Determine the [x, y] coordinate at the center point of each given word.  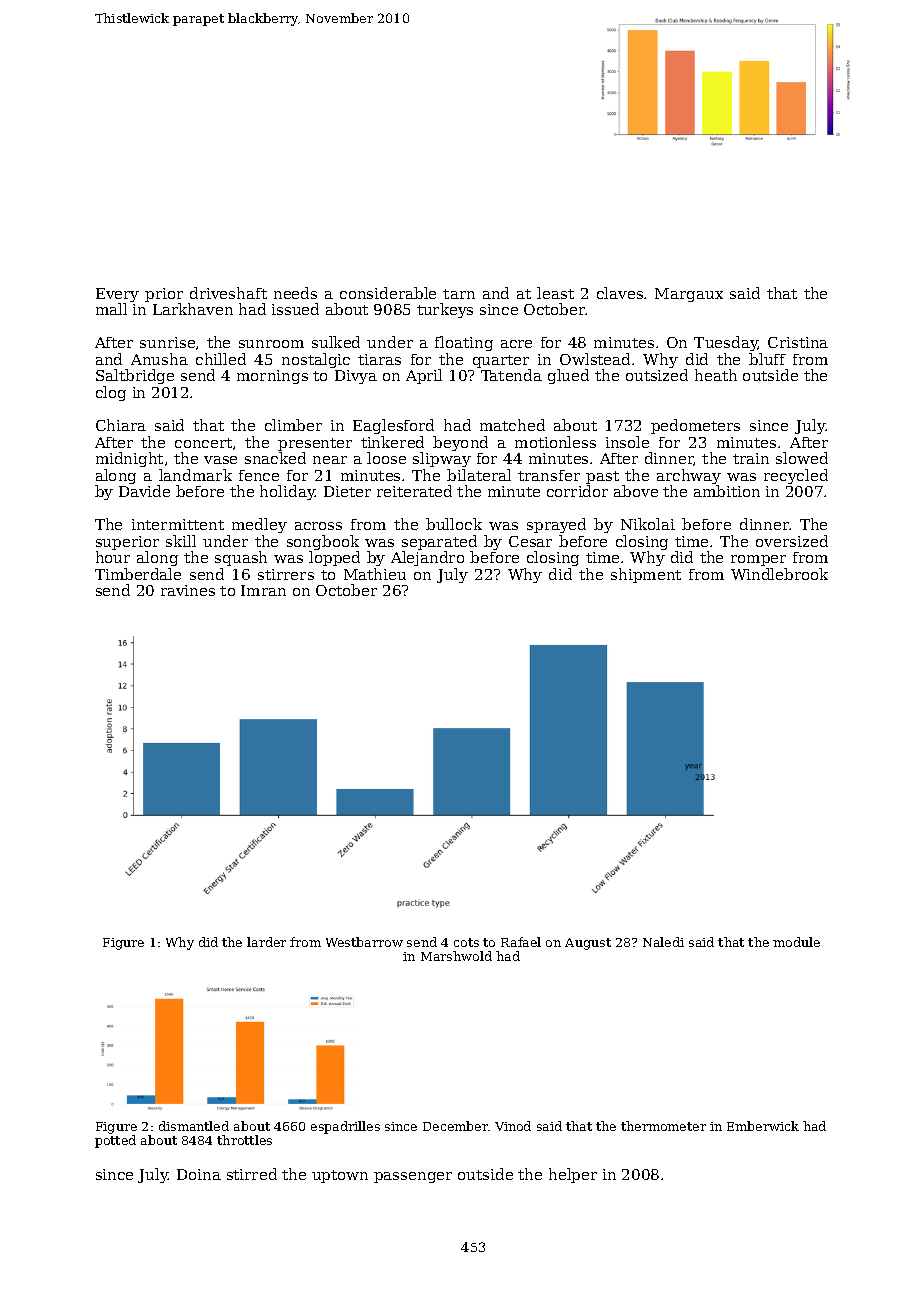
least [555, 293]
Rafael [521, 942]
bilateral [479, 475]
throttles [244, 1140]
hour [113, 557]
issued [295, 309]
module [796, 942]
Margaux [689, 295]
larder [266, 942]
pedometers [695, 426]
